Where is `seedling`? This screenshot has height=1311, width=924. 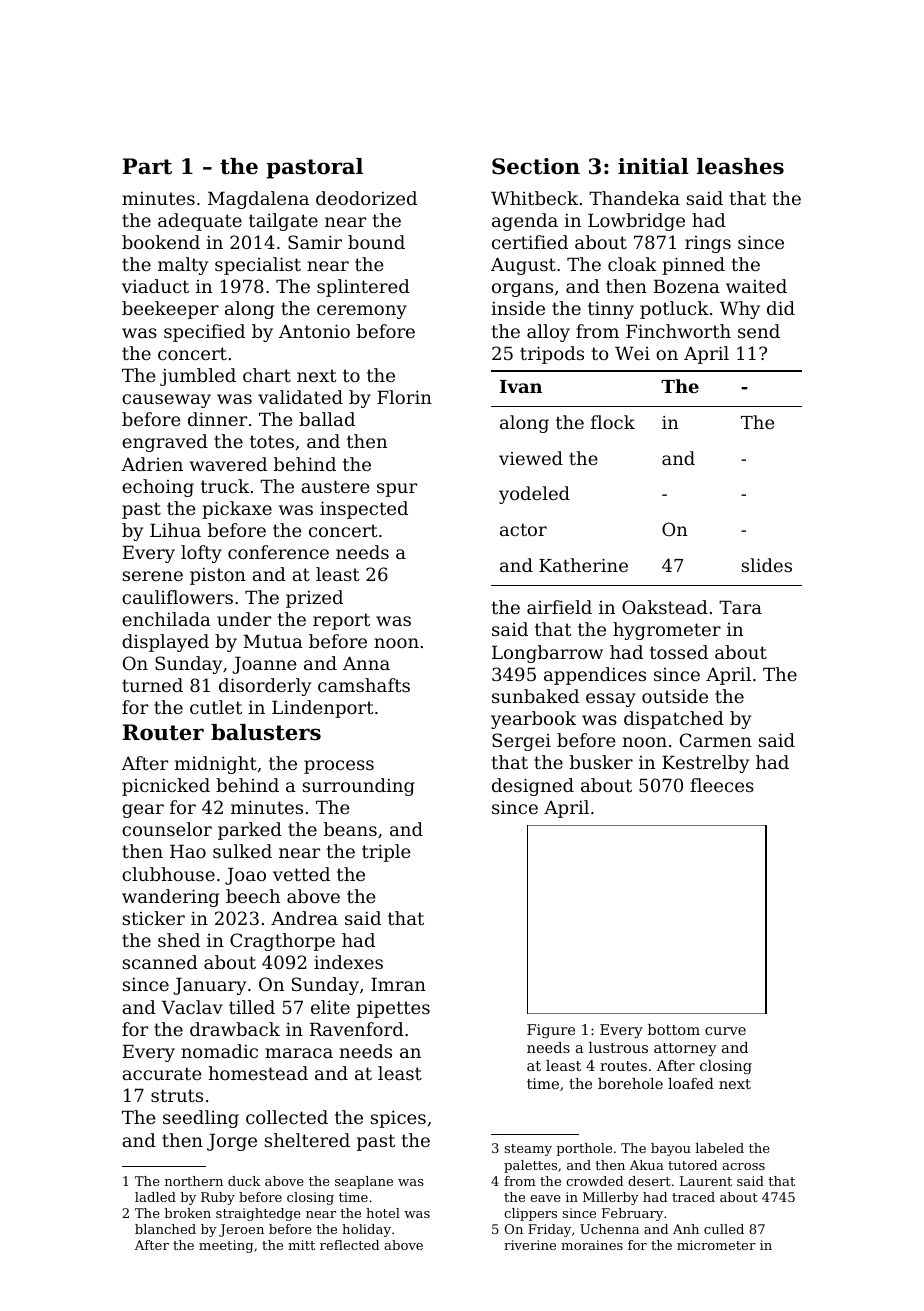 seedling is located at coordinates (201, 1119).
